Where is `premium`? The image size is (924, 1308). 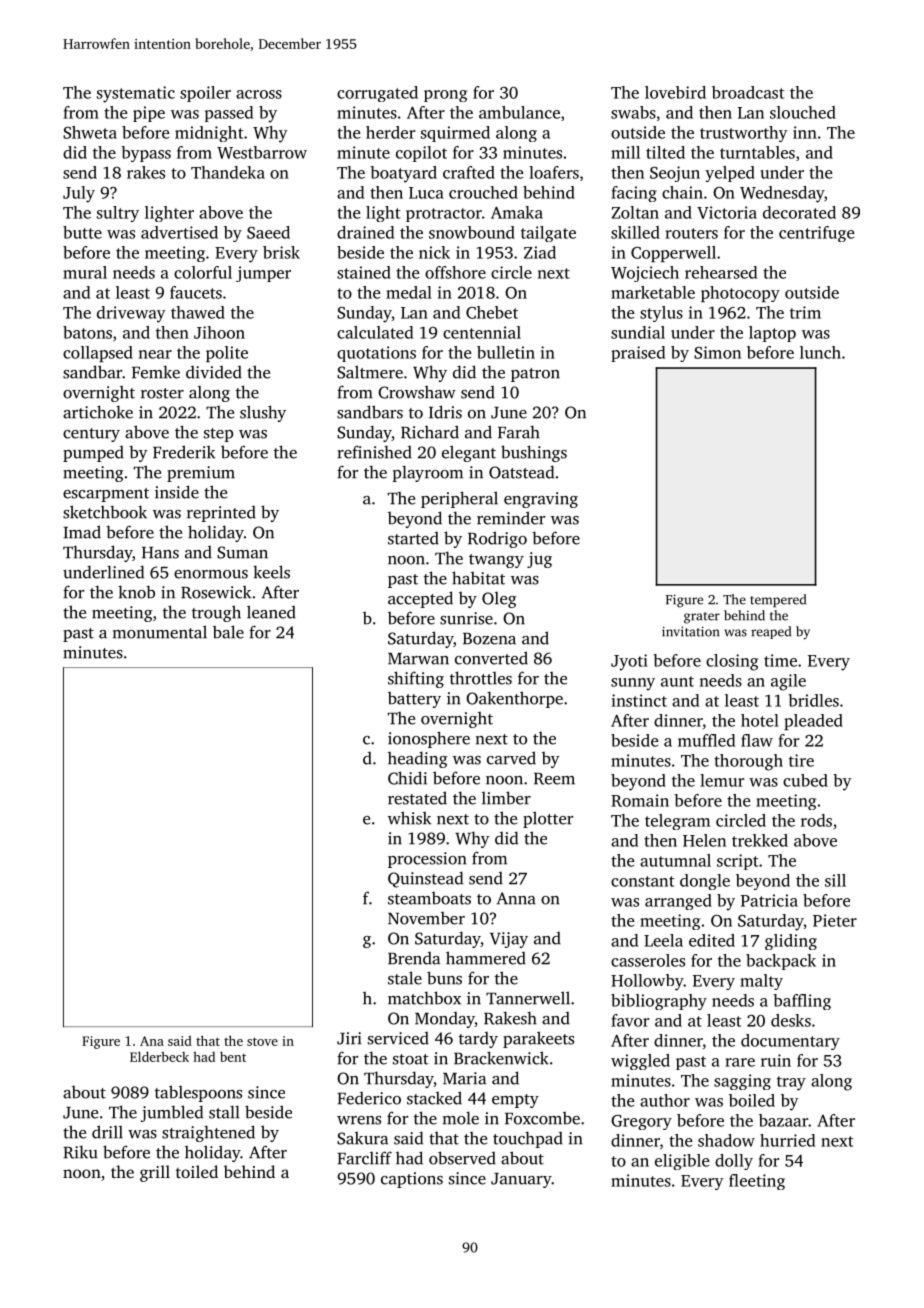
premium is located at coordinates (201, 474).
